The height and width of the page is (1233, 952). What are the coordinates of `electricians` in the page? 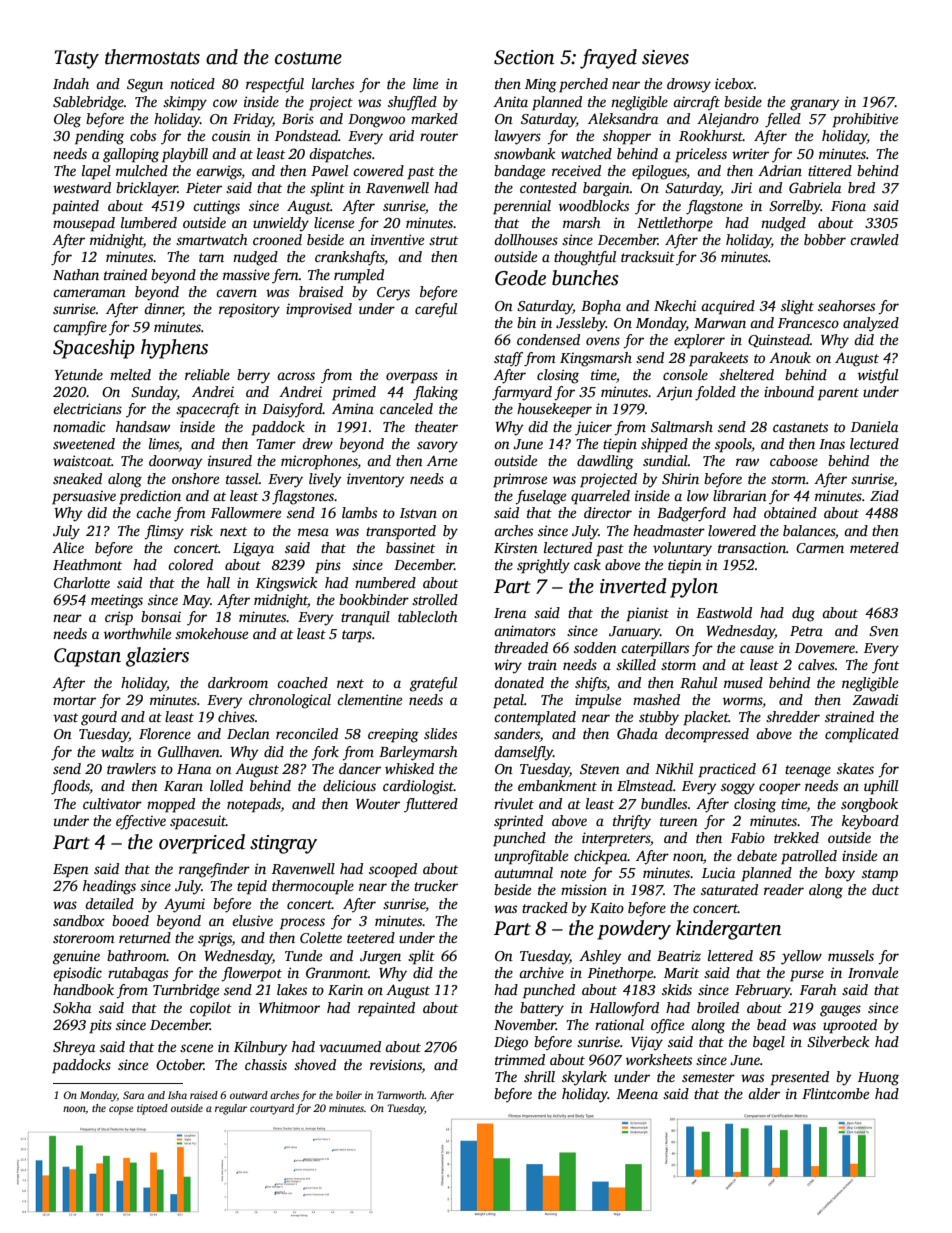 It's located at (87, 408).
